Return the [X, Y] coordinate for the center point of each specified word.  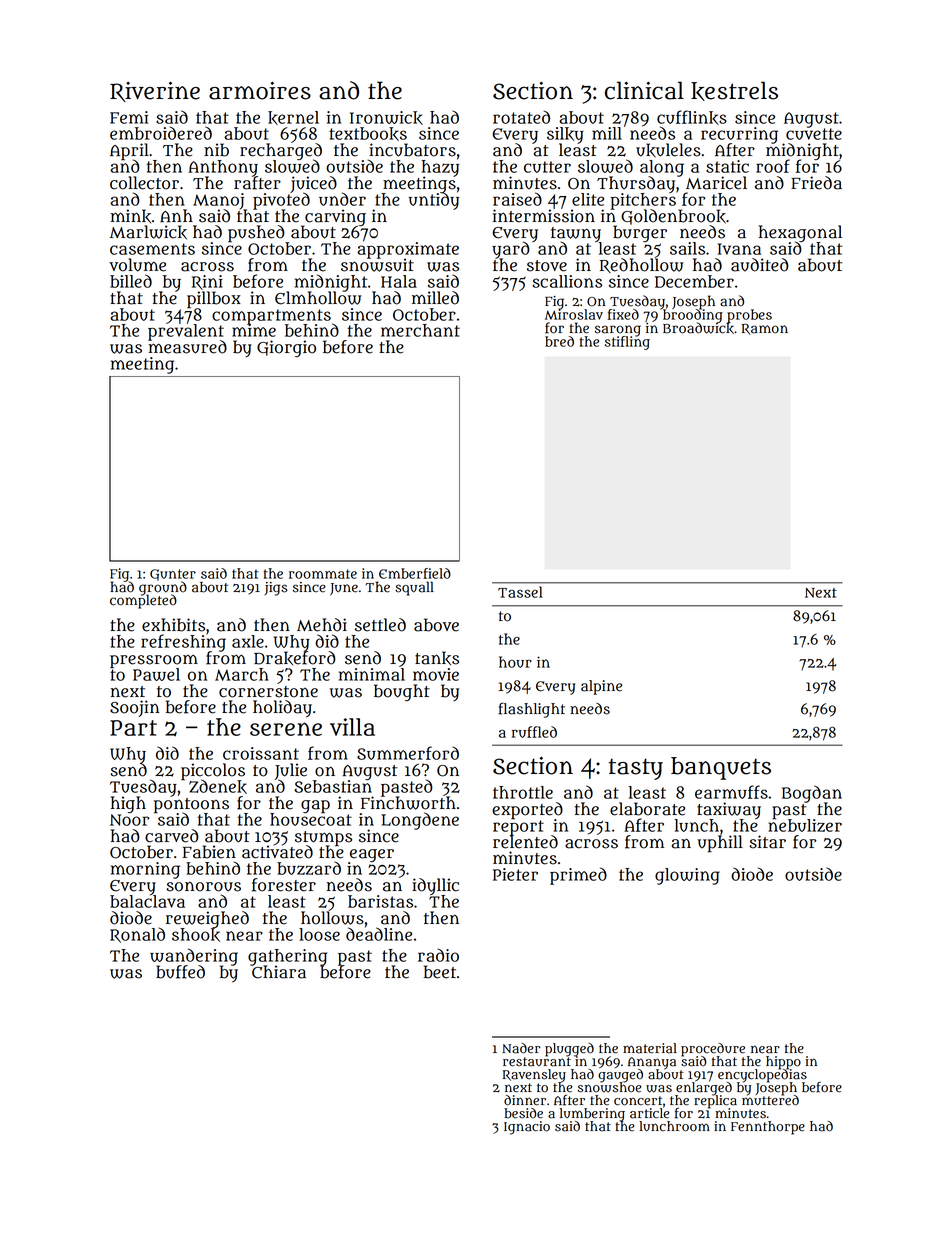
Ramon [765, 329]
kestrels [734, 91]
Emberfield [415, 573]
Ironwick [386, 118]
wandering [194, 956]
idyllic [435, 886]
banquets [721, 768]
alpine [601, 687]
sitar [767, 842]
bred [559, 341]
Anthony [223, 168]
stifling [627, 343]
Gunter [173, 575]
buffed [180, 972]
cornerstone [268, 692]
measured [187, 347]
